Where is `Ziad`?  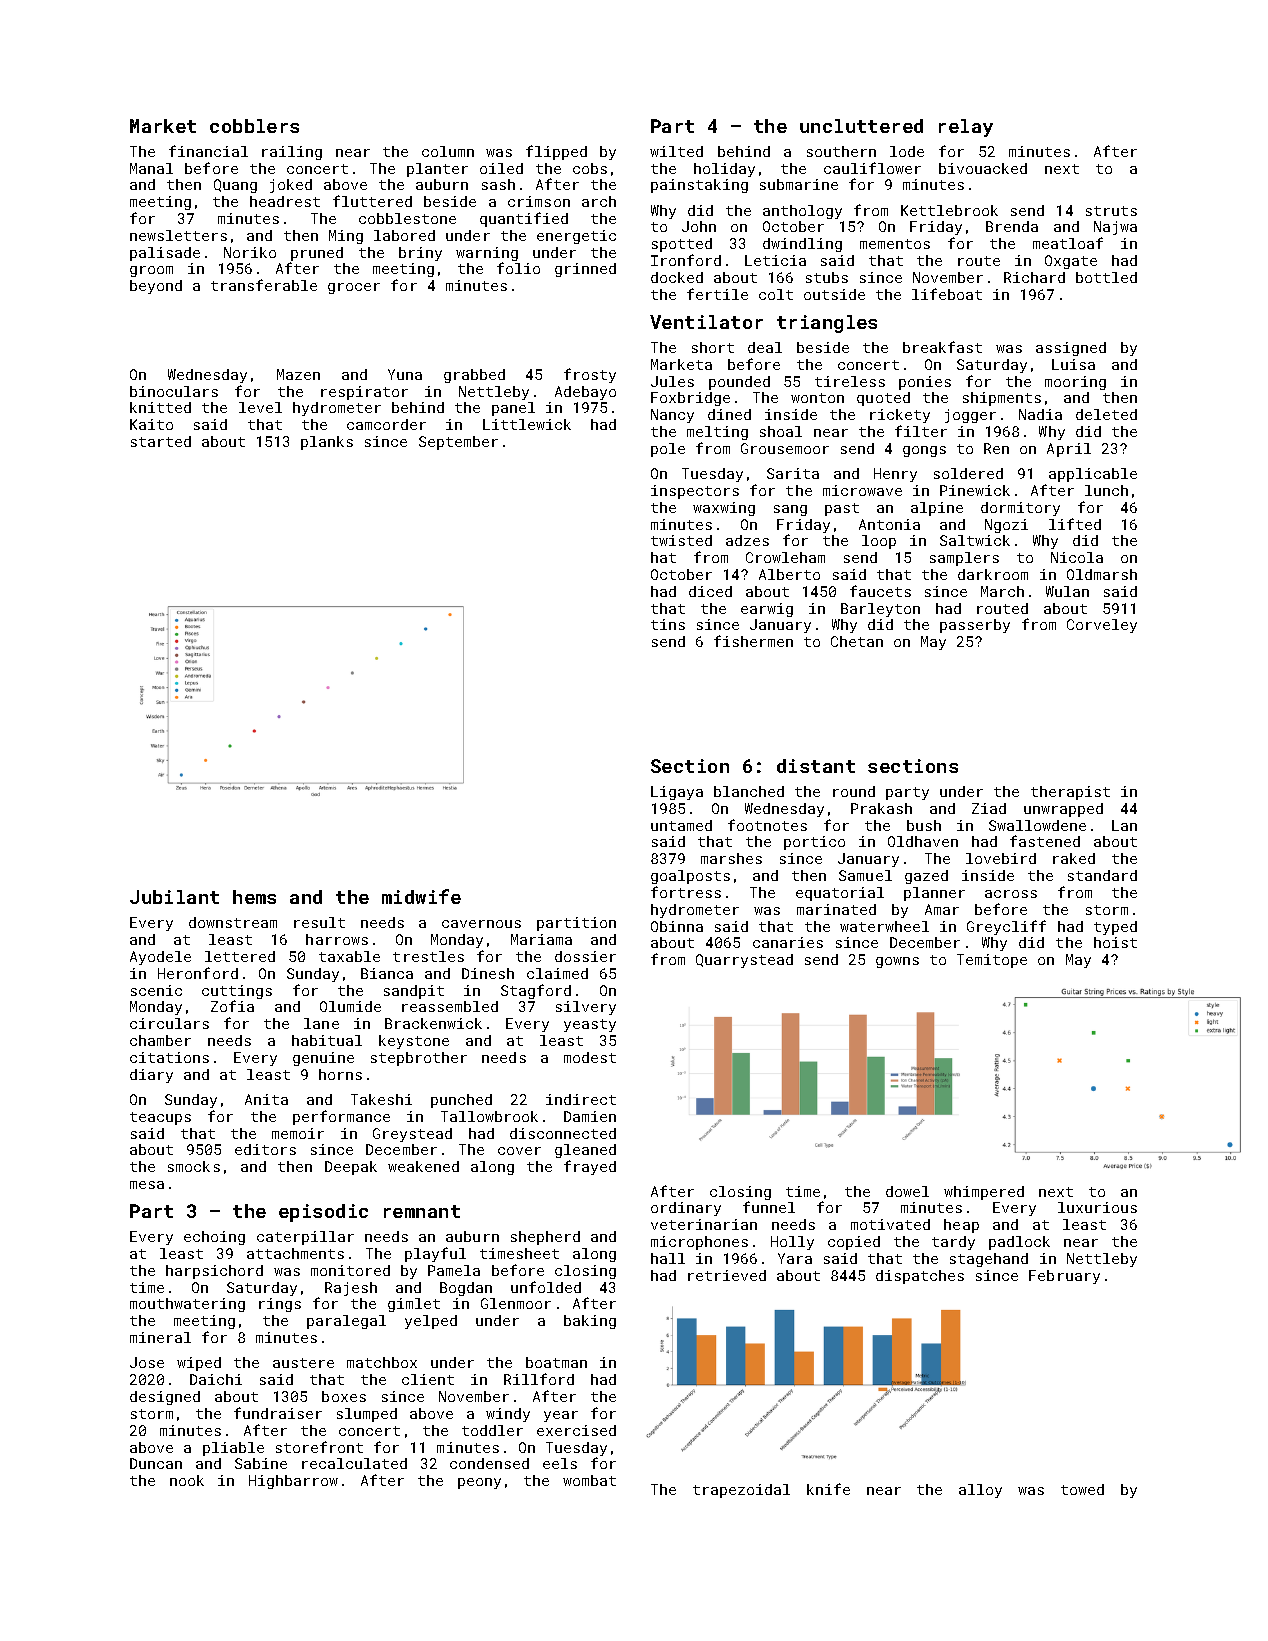
Ziad is located at coordinates (989, 808).
